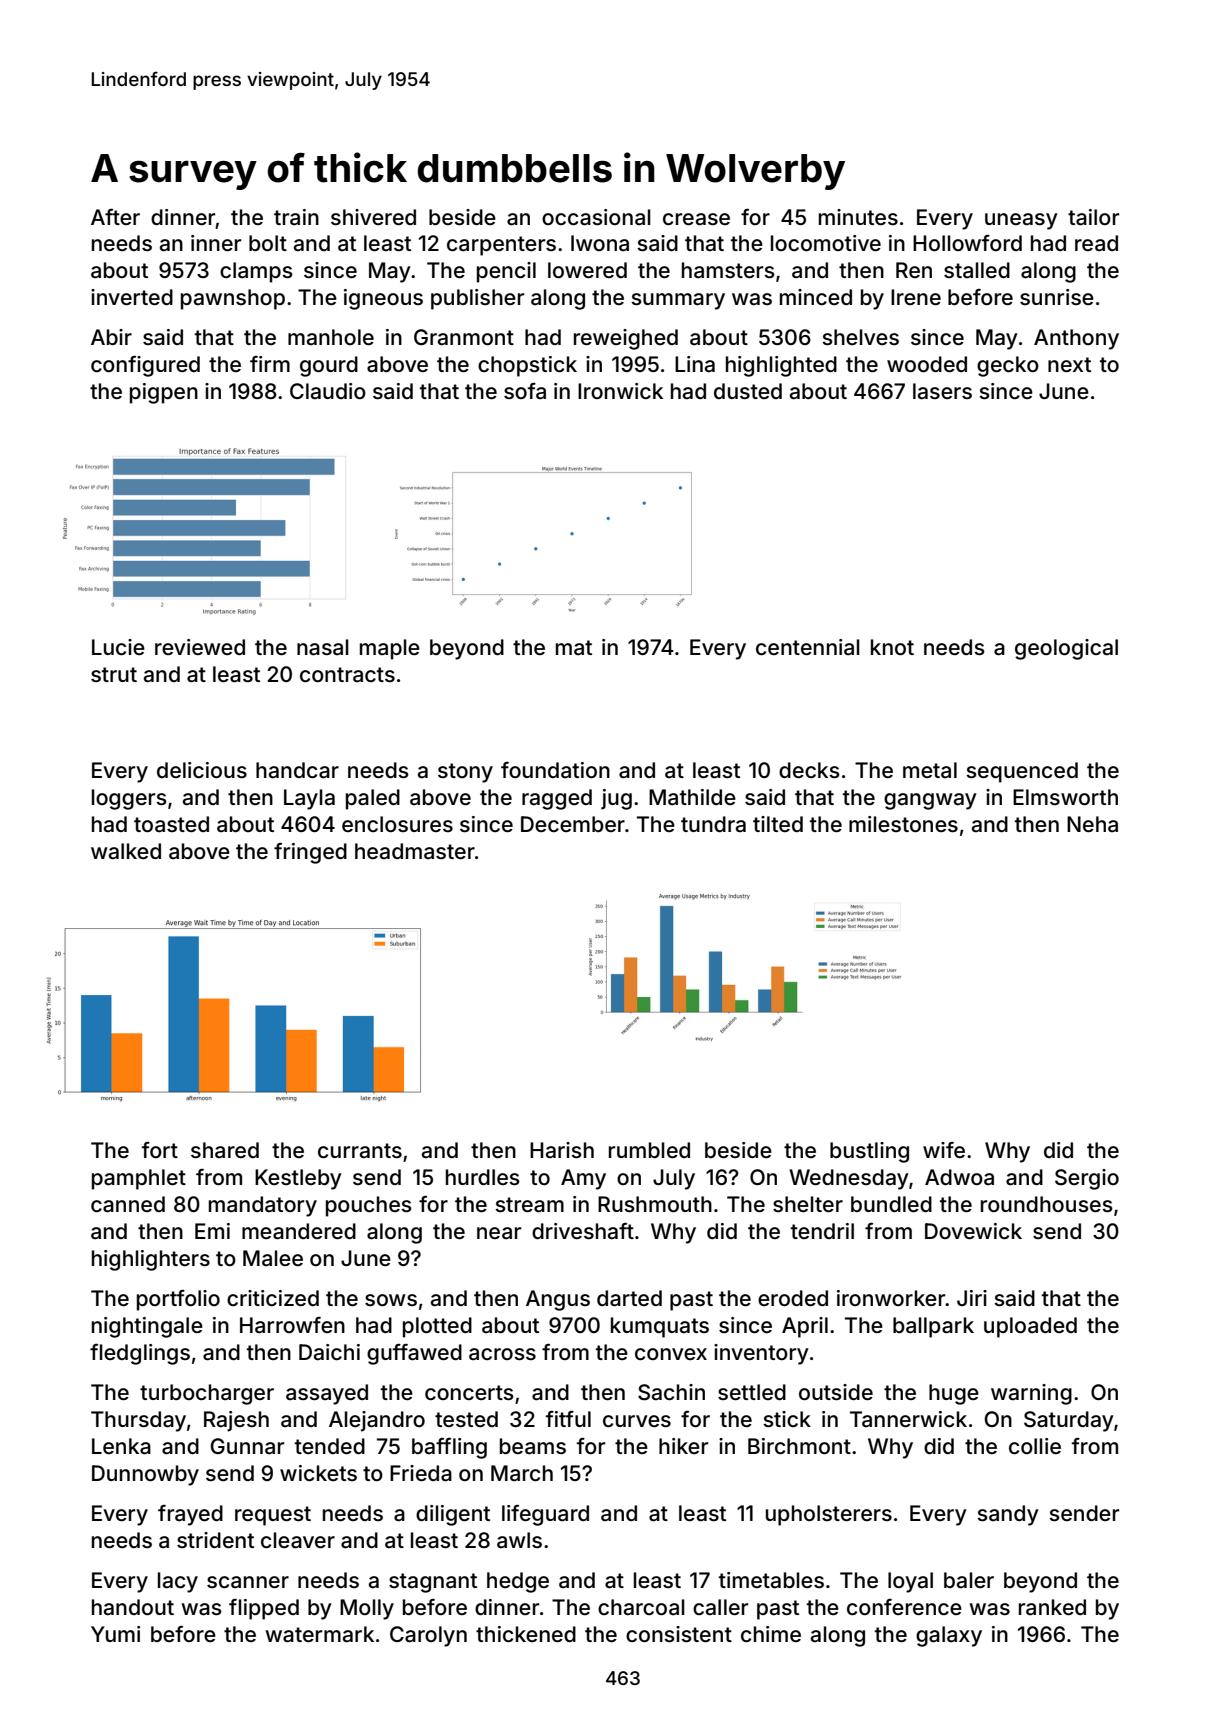 The width and height of the screenshot is (1210, 1711). What do you see at coordinates (328, 391) in the screenshot?
I see `Claudio` at bounding box center [328, 391].
